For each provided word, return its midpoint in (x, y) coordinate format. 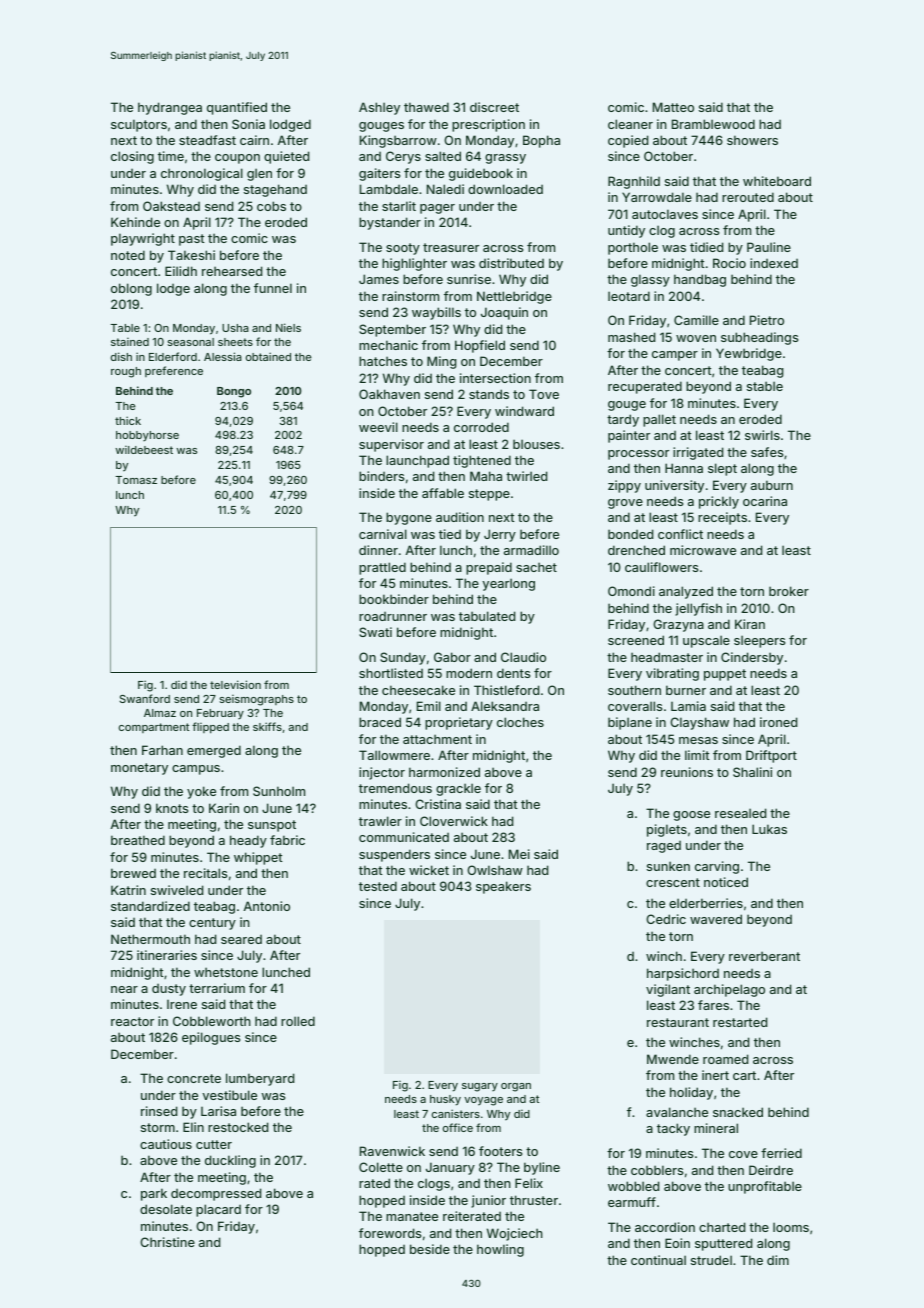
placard (218, 1210)
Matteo (673, 107)
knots (172, 808)
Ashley (379, 108)
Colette (381, 1167)
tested (378, 886)
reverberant (764, 956)
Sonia (248, 124)
